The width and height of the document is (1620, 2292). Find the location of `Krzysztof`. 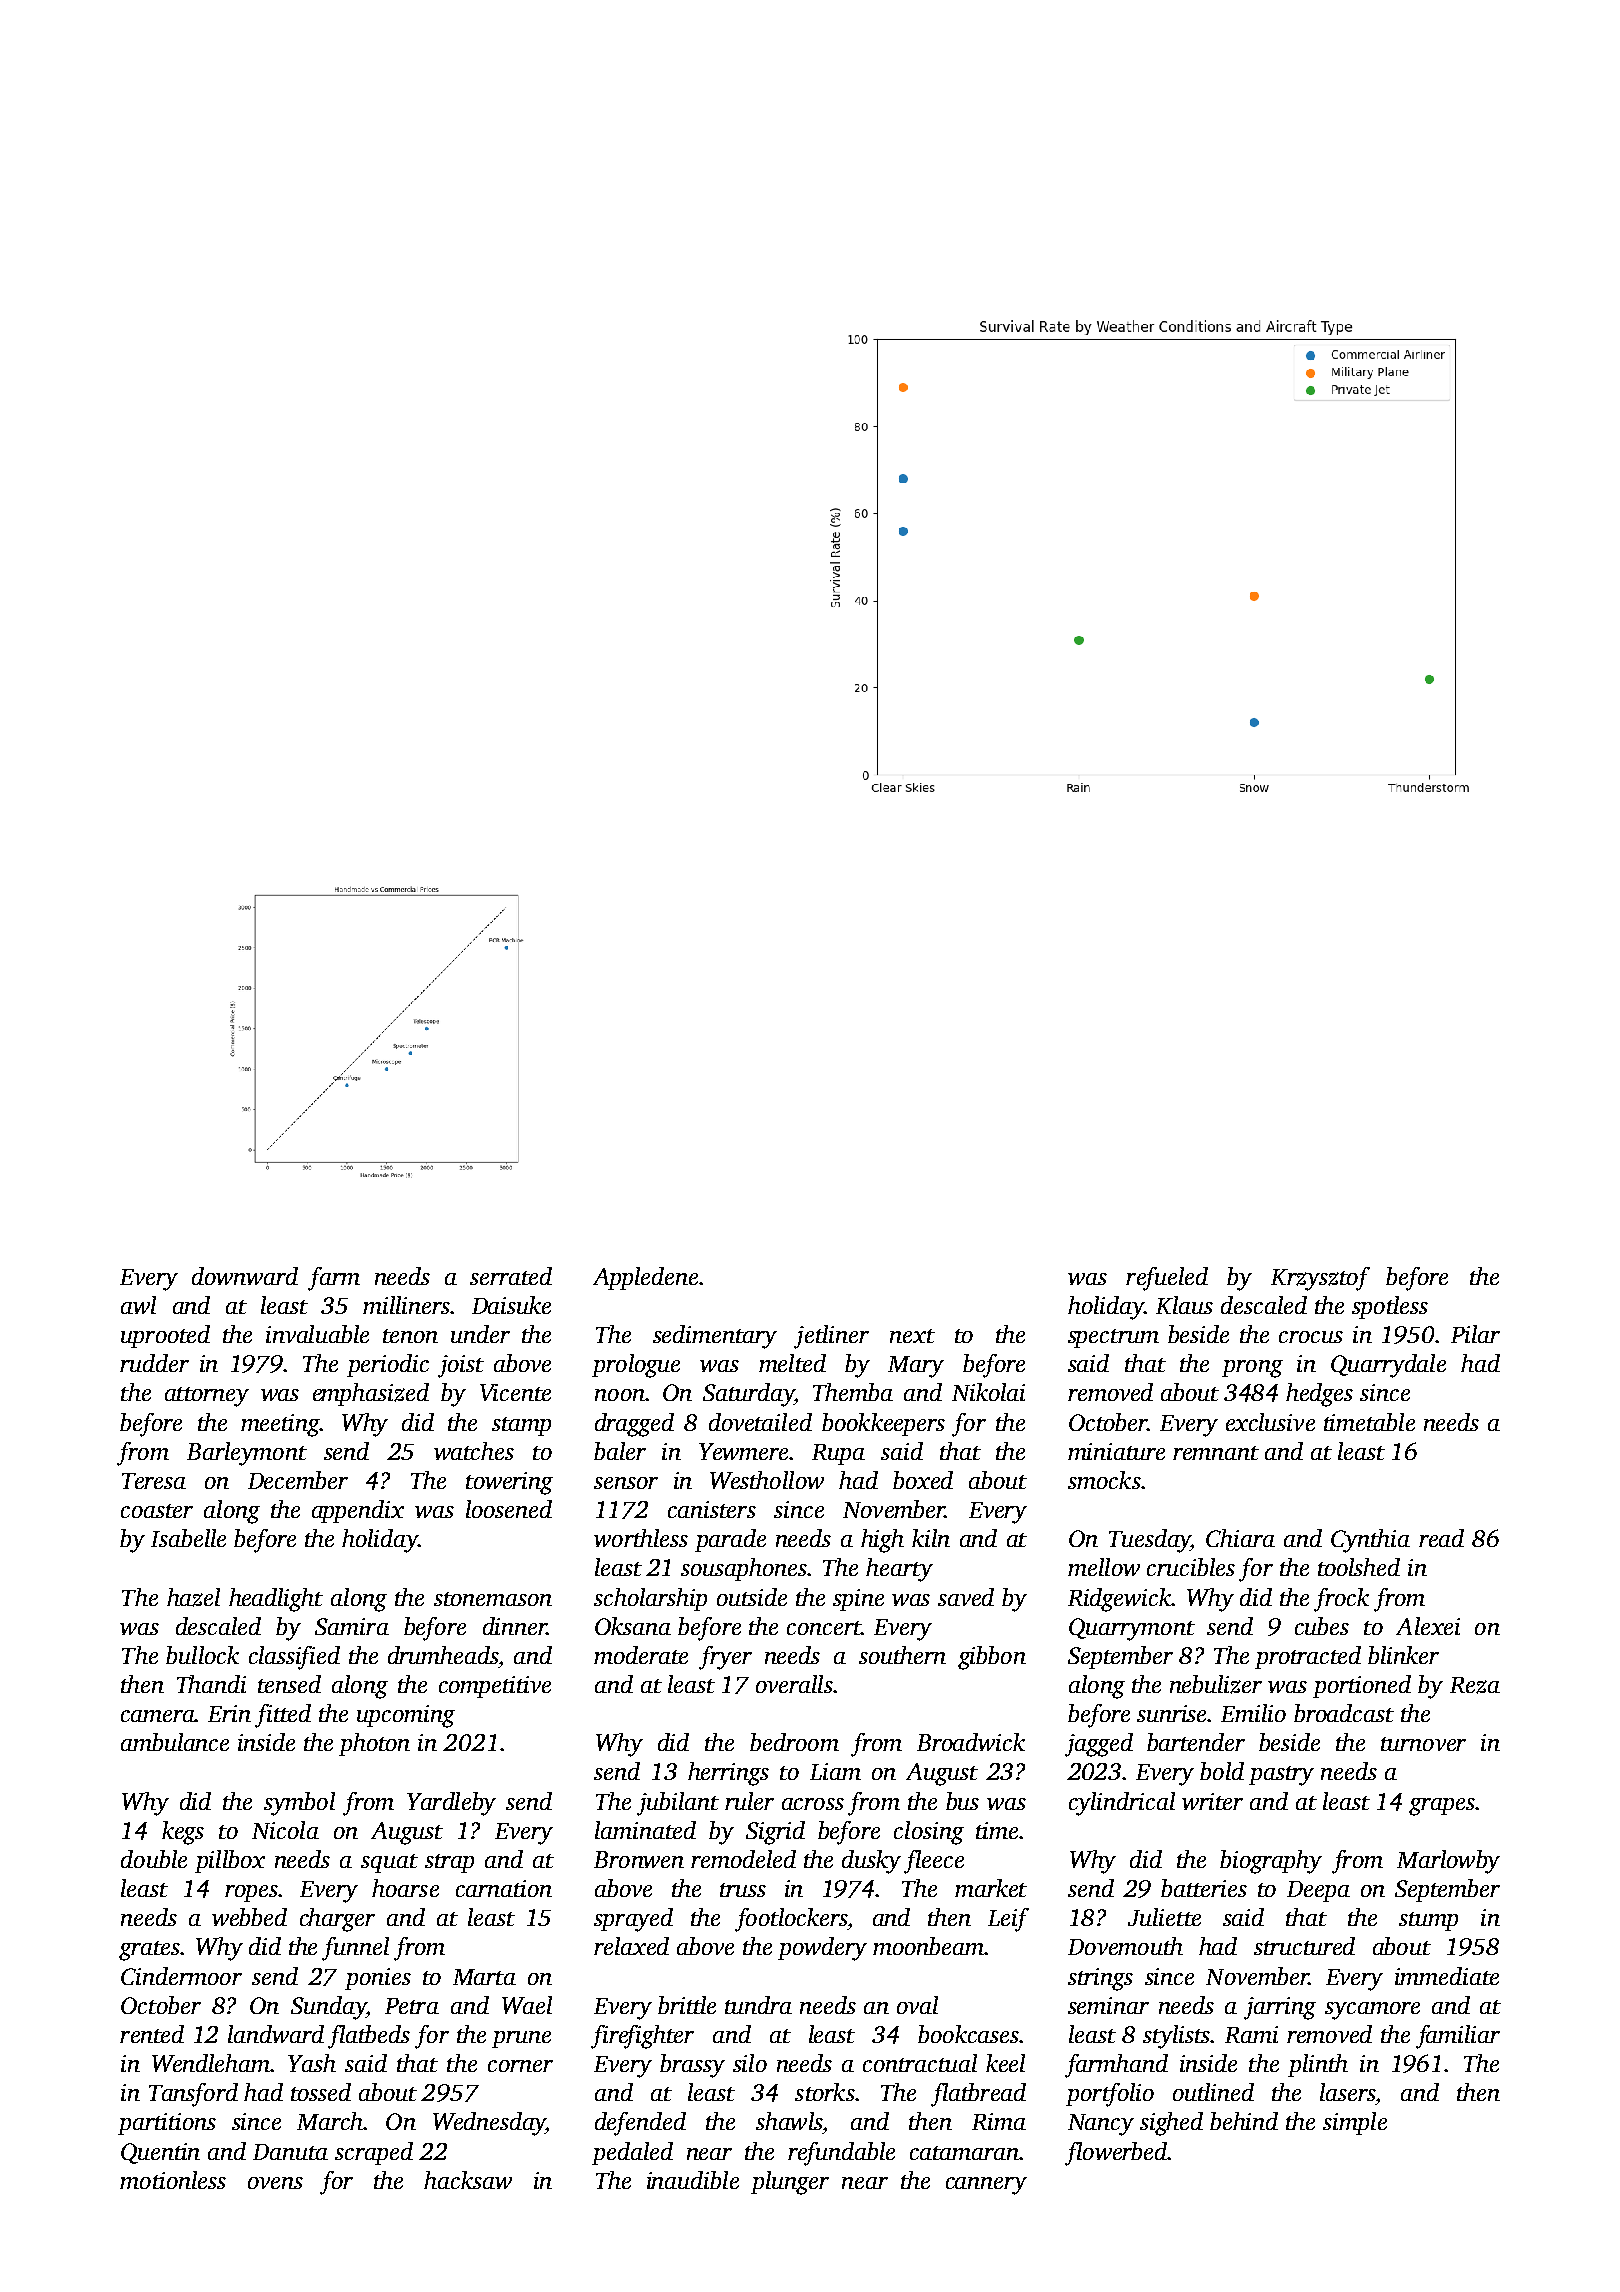

Krzysztof is located at coordinates (1320, 1279).
